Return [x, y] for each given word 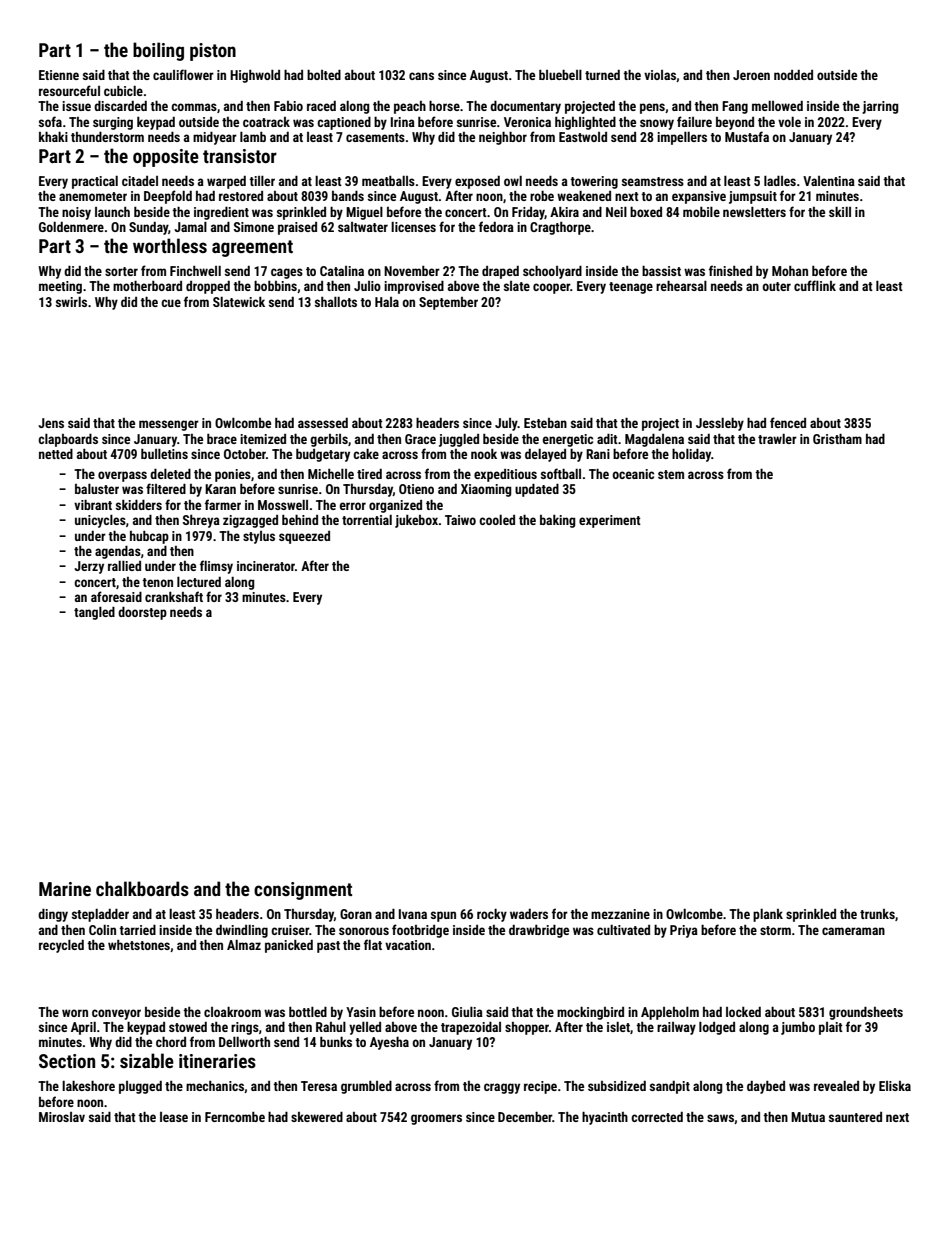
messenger [169, 425]
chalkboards [142, 888]
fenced [788, 422]
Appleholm [670, 1013]
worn [75, 1013]
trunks [877, 914]
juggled [459, 440]
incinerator [266, 566]
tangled [94, 613]
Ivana [413, 914]
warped [226, 182]
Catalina [342, 271]
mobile [701, 212]
